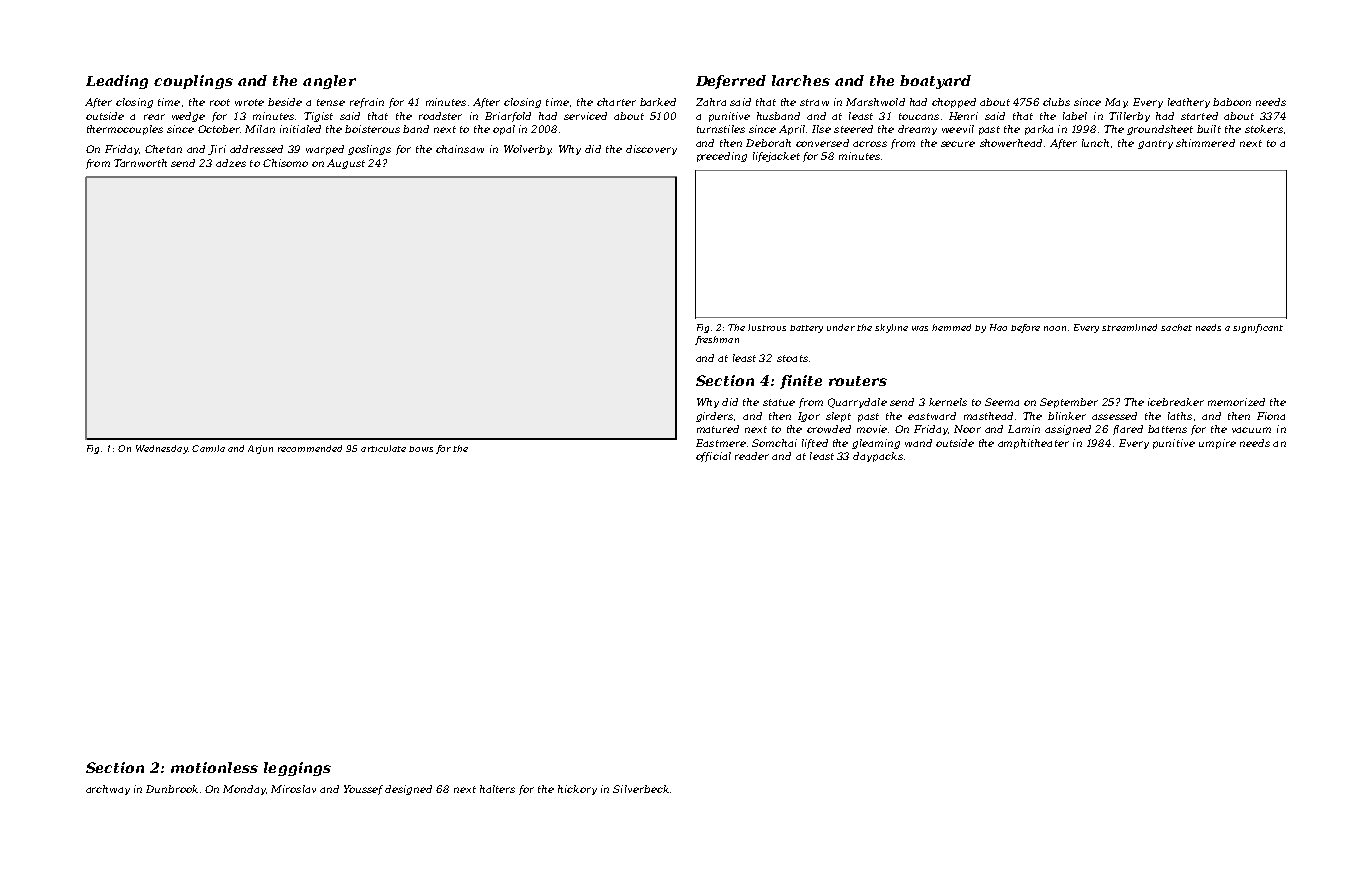 This screenshot has height=887, width=1372. I want to click on archway, so click(108, 790).
